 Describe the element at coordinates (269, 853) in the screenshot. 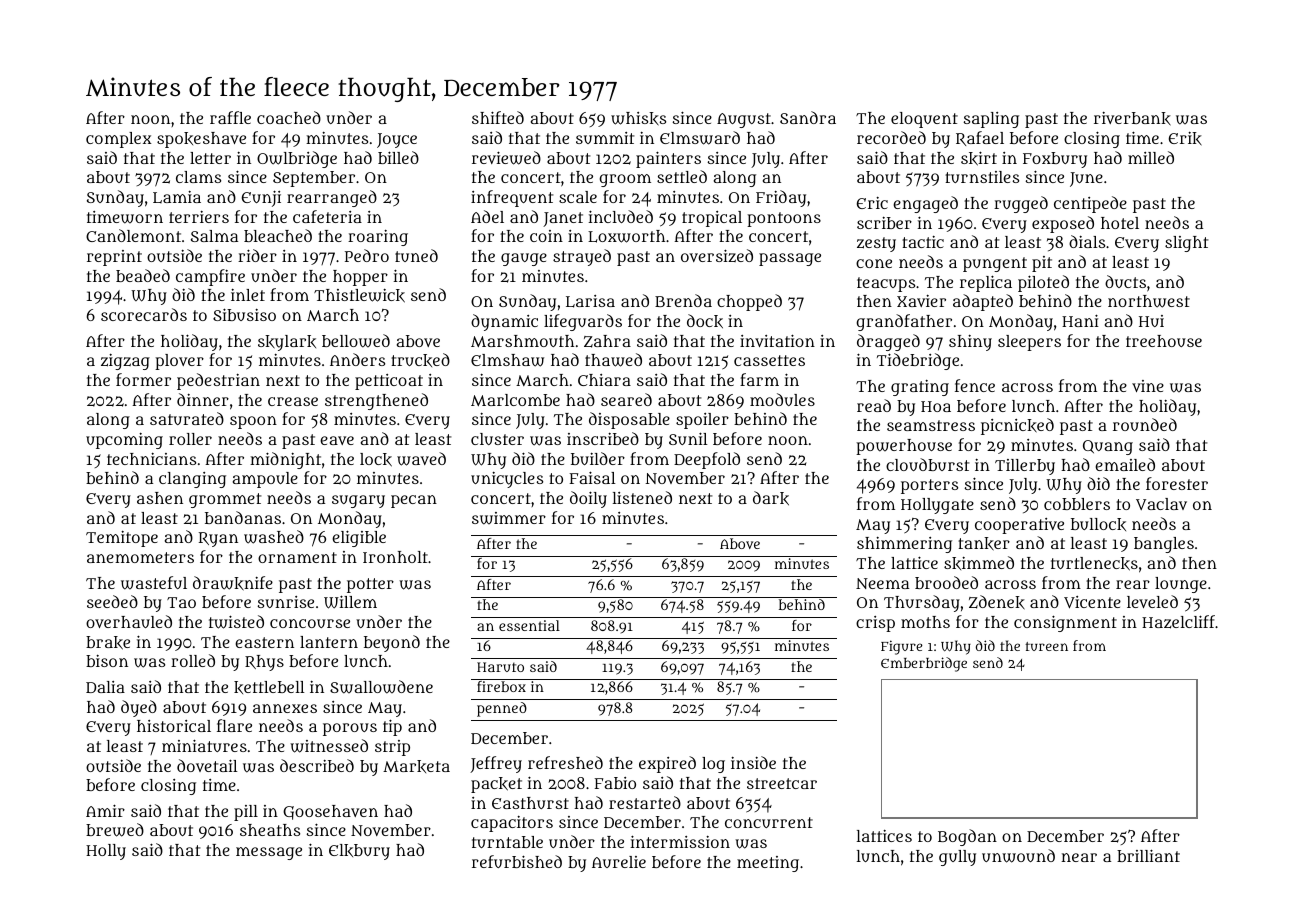

I see `message` at that location.
